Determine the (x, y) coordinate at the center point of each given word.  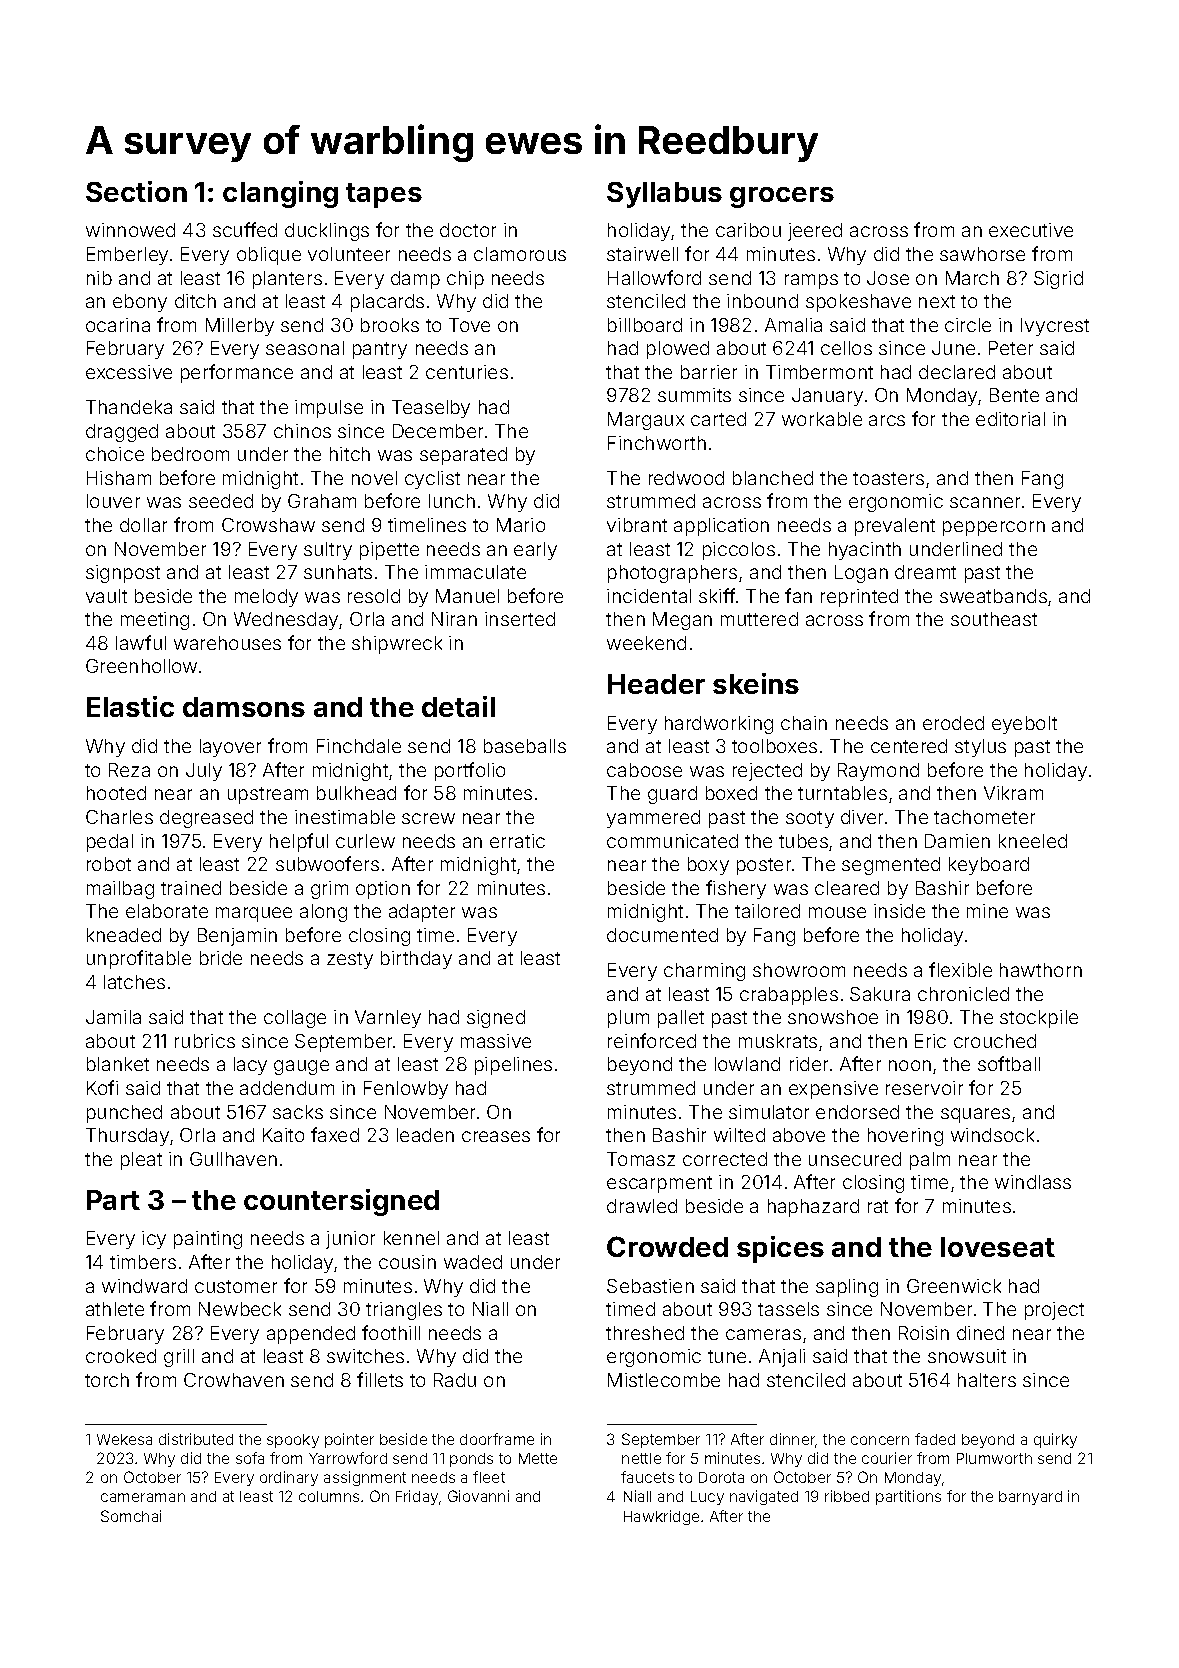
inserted (520, 619)
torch (107, 1380)
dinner (793, 1440)
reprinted (859, 598)
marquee (254, 914)
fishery (736, 889)
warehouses (227, 643)
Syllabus (664, 195)
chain (804, 723)
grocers (782, 197)
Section (136, 191)
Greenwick (954, 1286)
